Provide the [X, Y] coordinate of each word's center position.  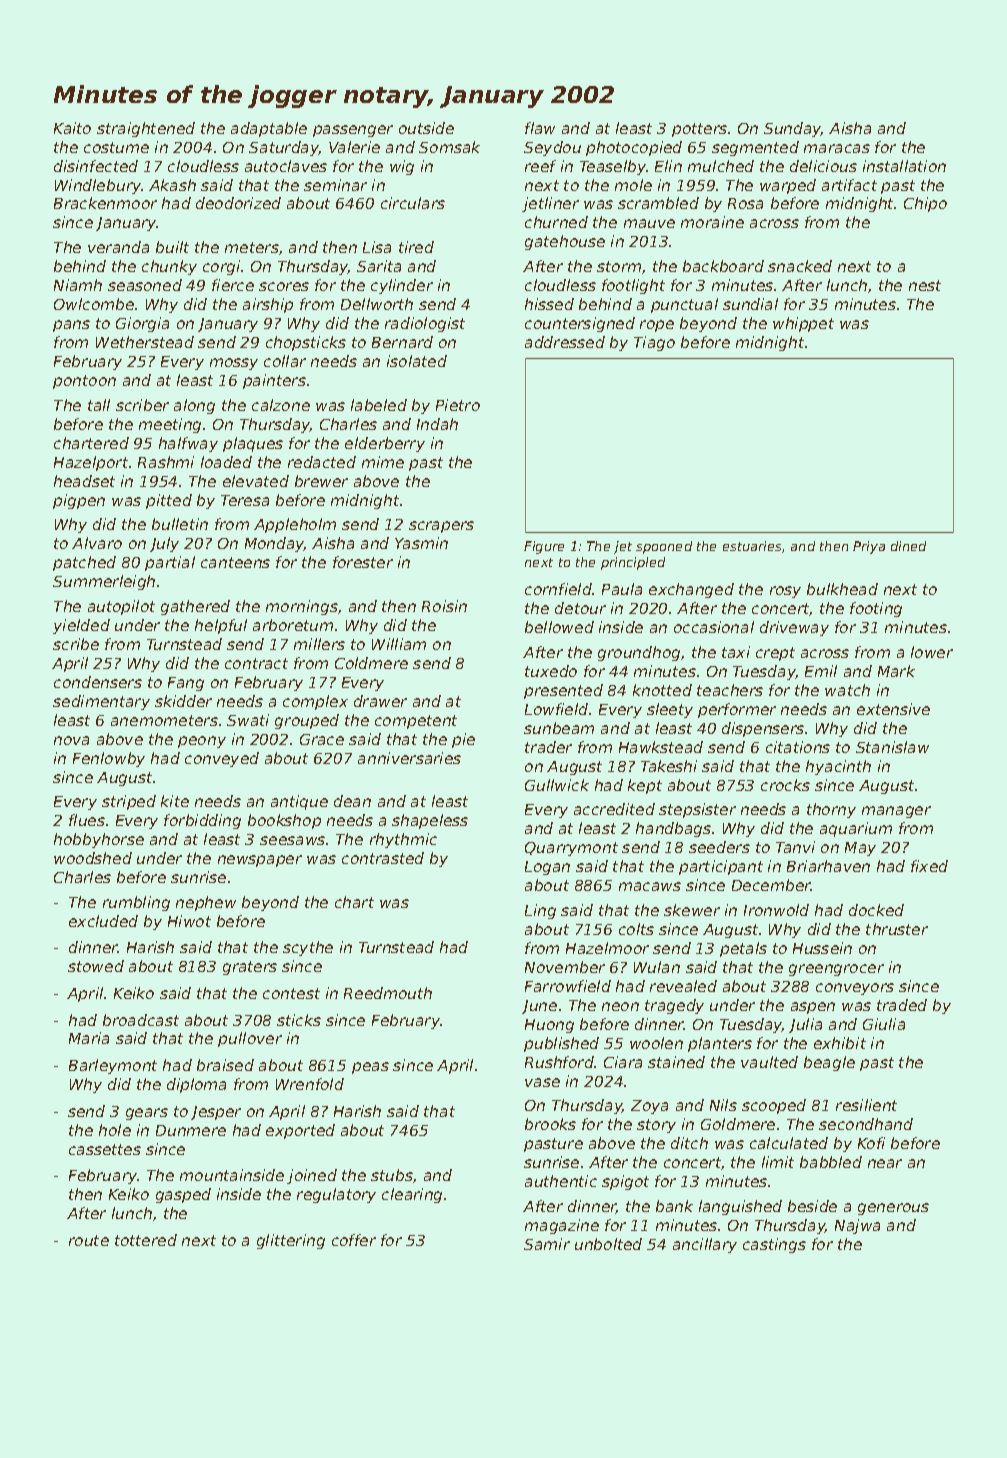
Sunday [792, 129]
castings [774, 1245]
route [89, 1240]
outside [426, 128]
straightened [146, 129]
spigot [625, 1182]
